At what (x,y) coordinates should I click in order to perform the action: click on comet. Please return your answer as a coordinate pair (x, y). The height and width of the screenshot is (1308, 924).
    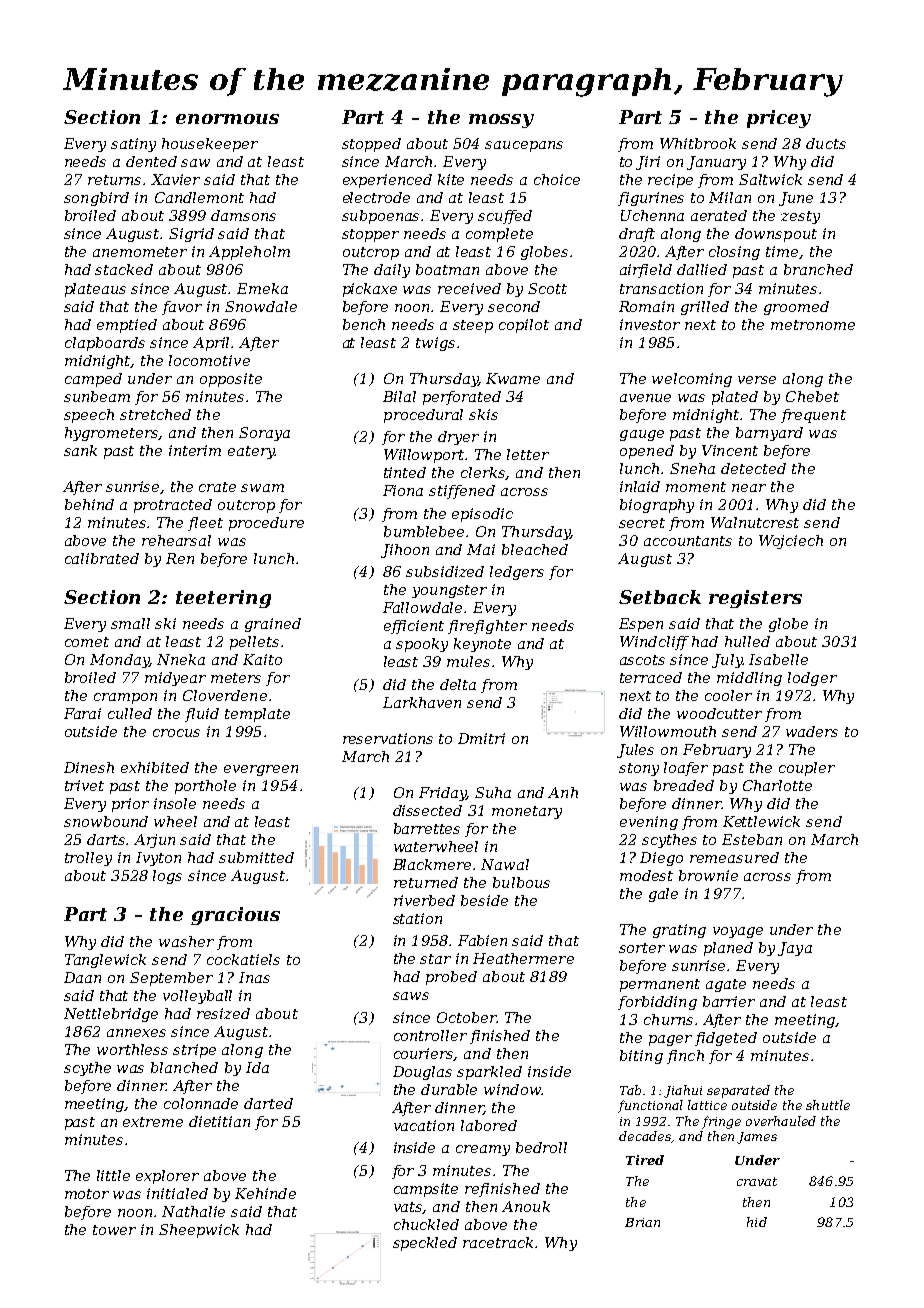
    Looking at the image, I should click on (87, 642).
